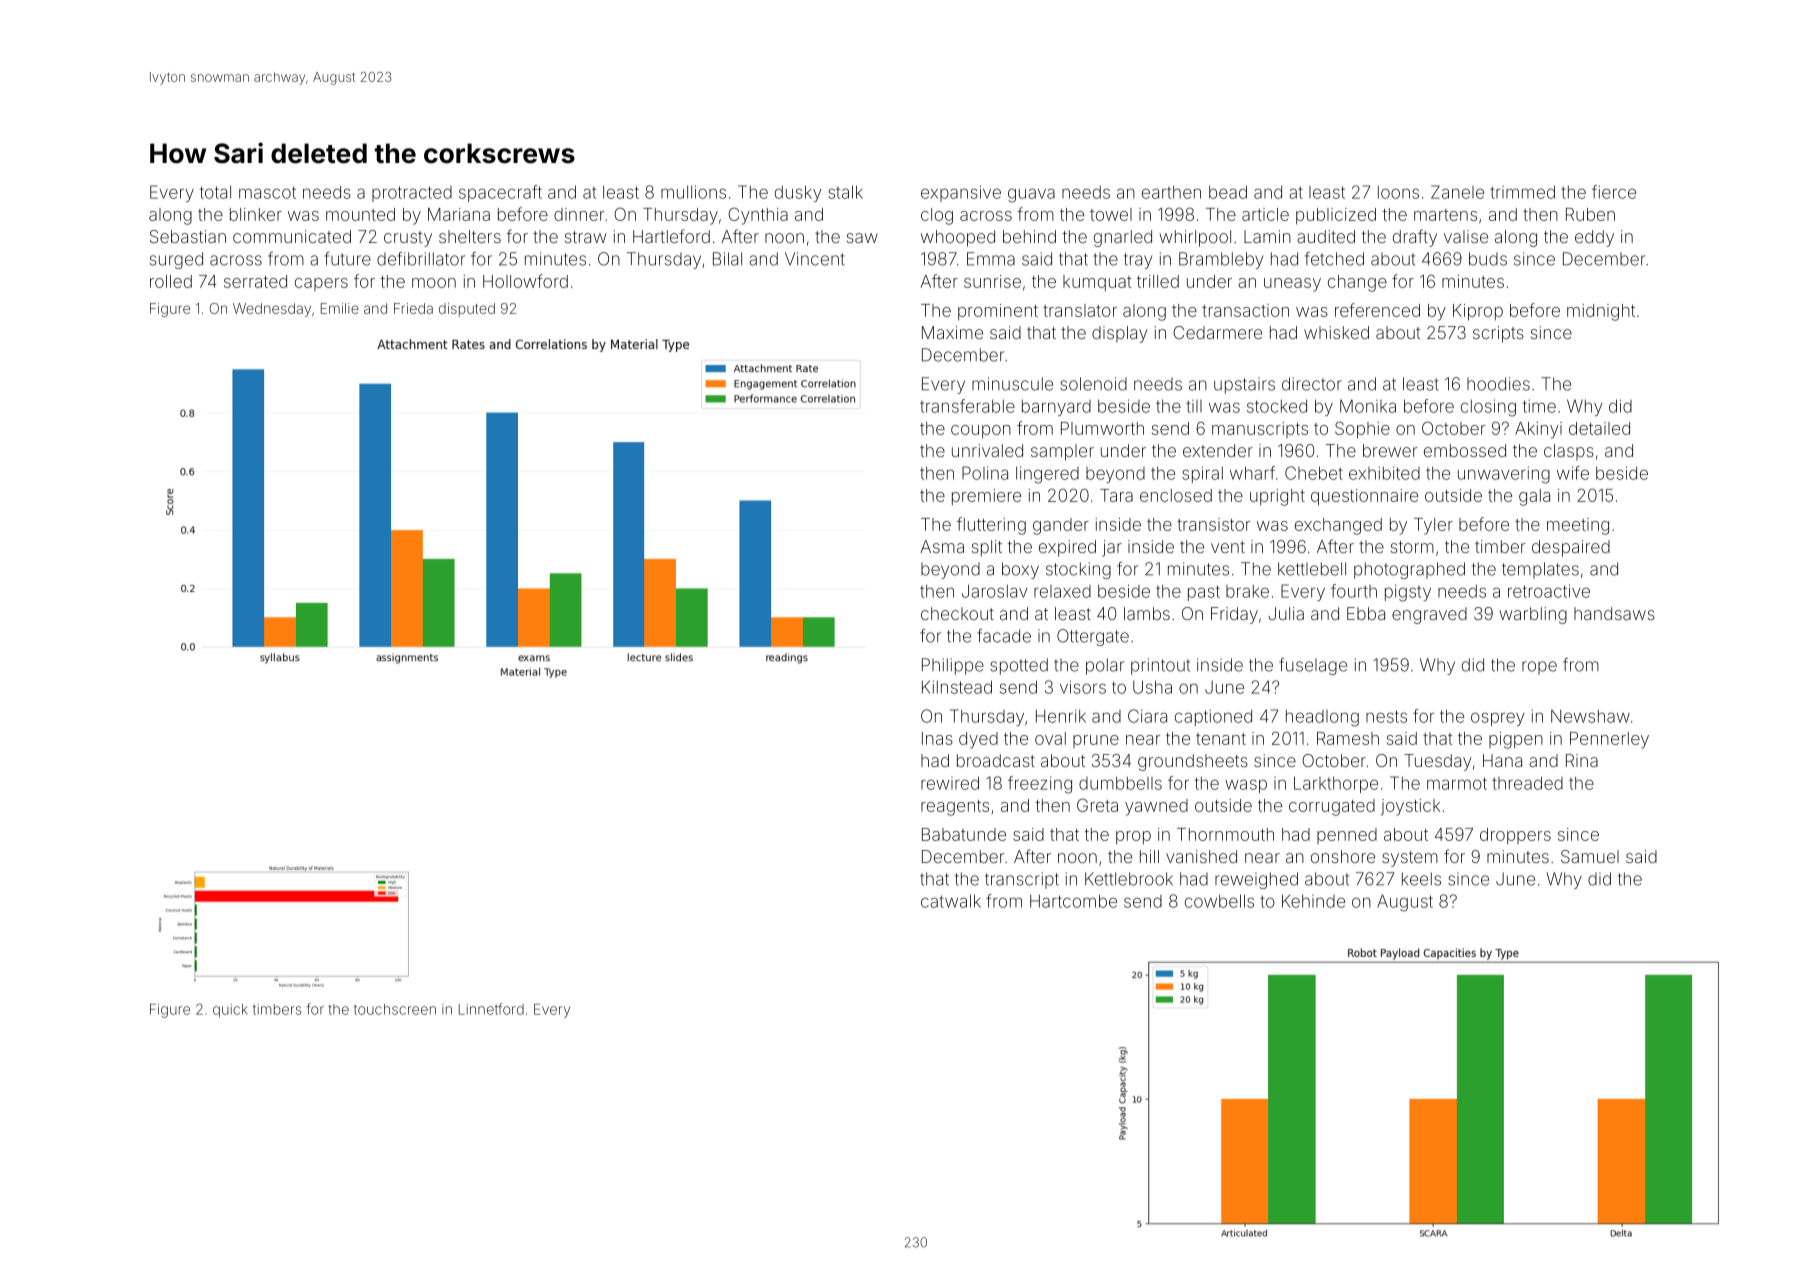  I want to click on bead, so click(1228, 192).
